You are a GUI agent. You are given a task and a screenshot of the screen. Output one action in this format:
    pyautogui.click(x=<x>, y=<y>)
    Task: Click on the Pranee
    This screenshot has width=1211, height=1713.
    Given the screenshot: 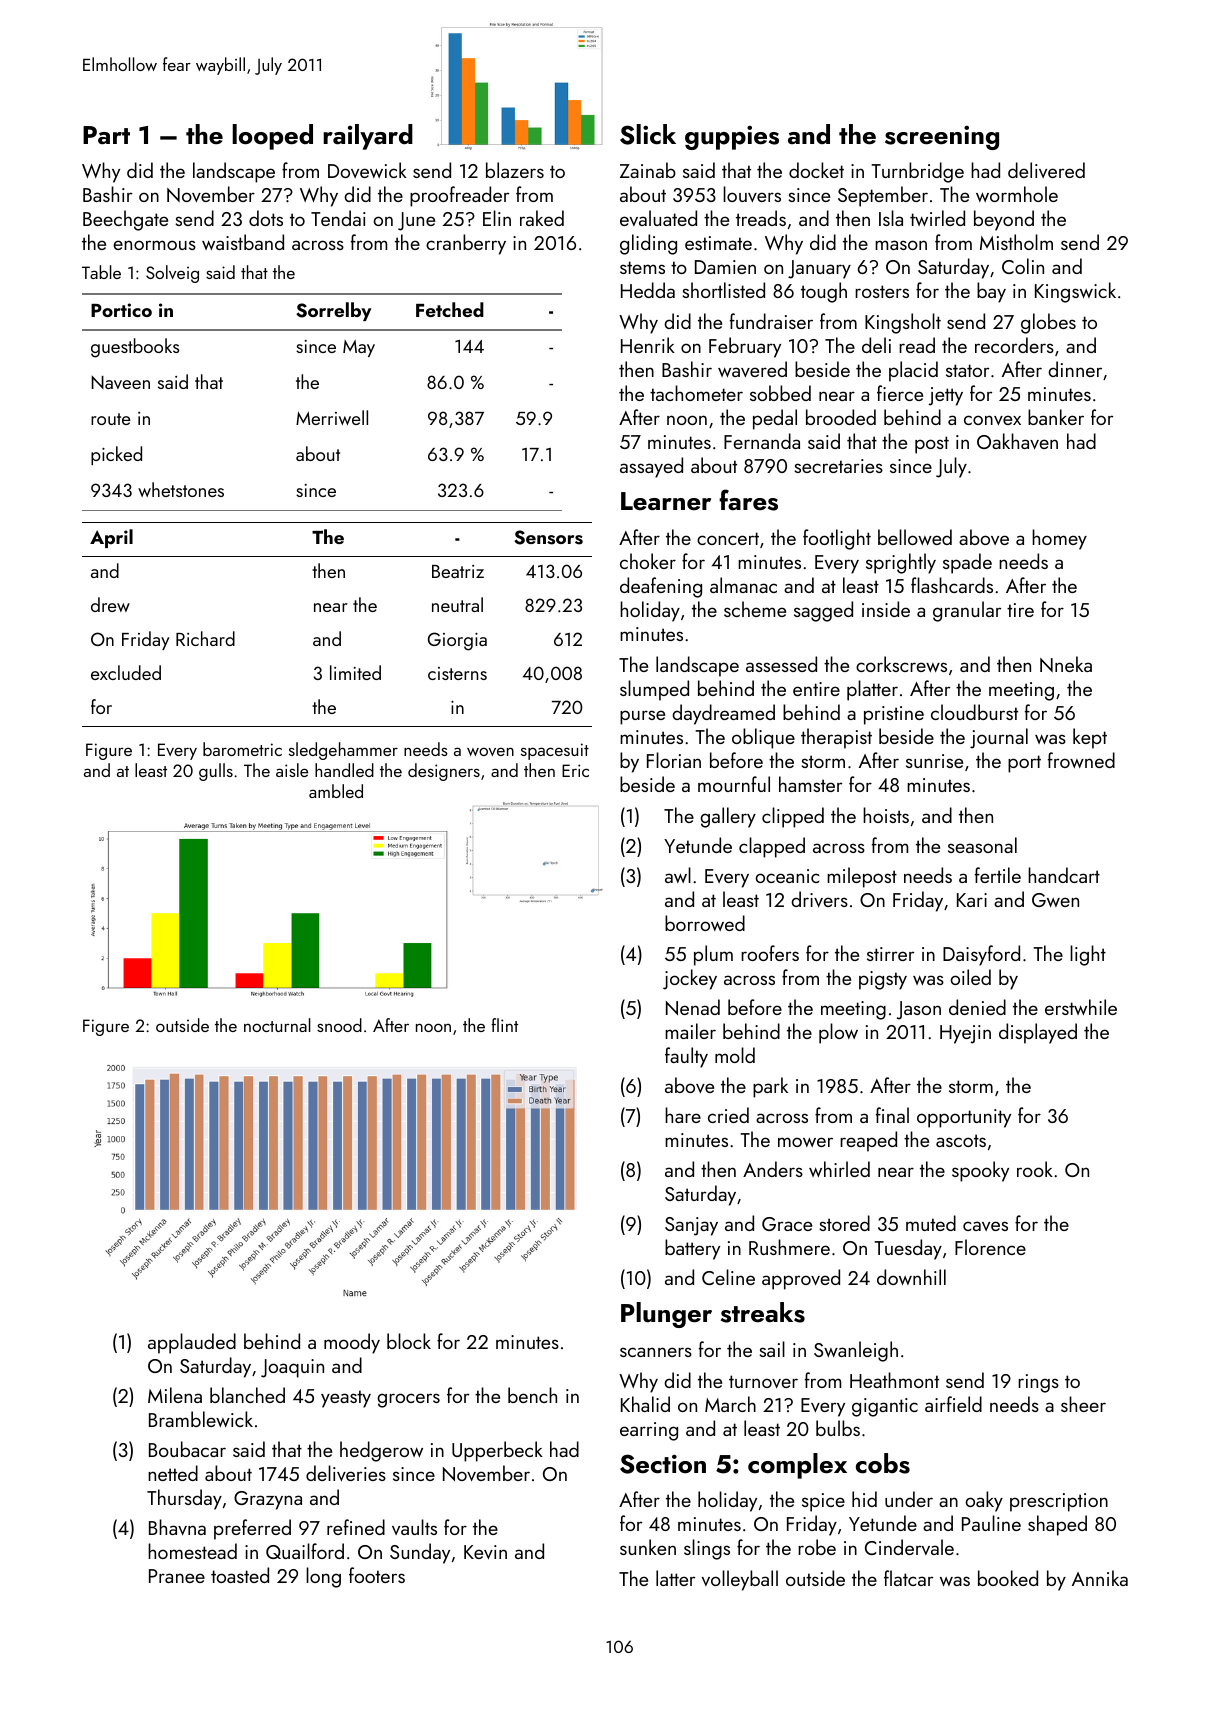 What is the action you would take?
    pyautogui.click(x=177, y=1576)
